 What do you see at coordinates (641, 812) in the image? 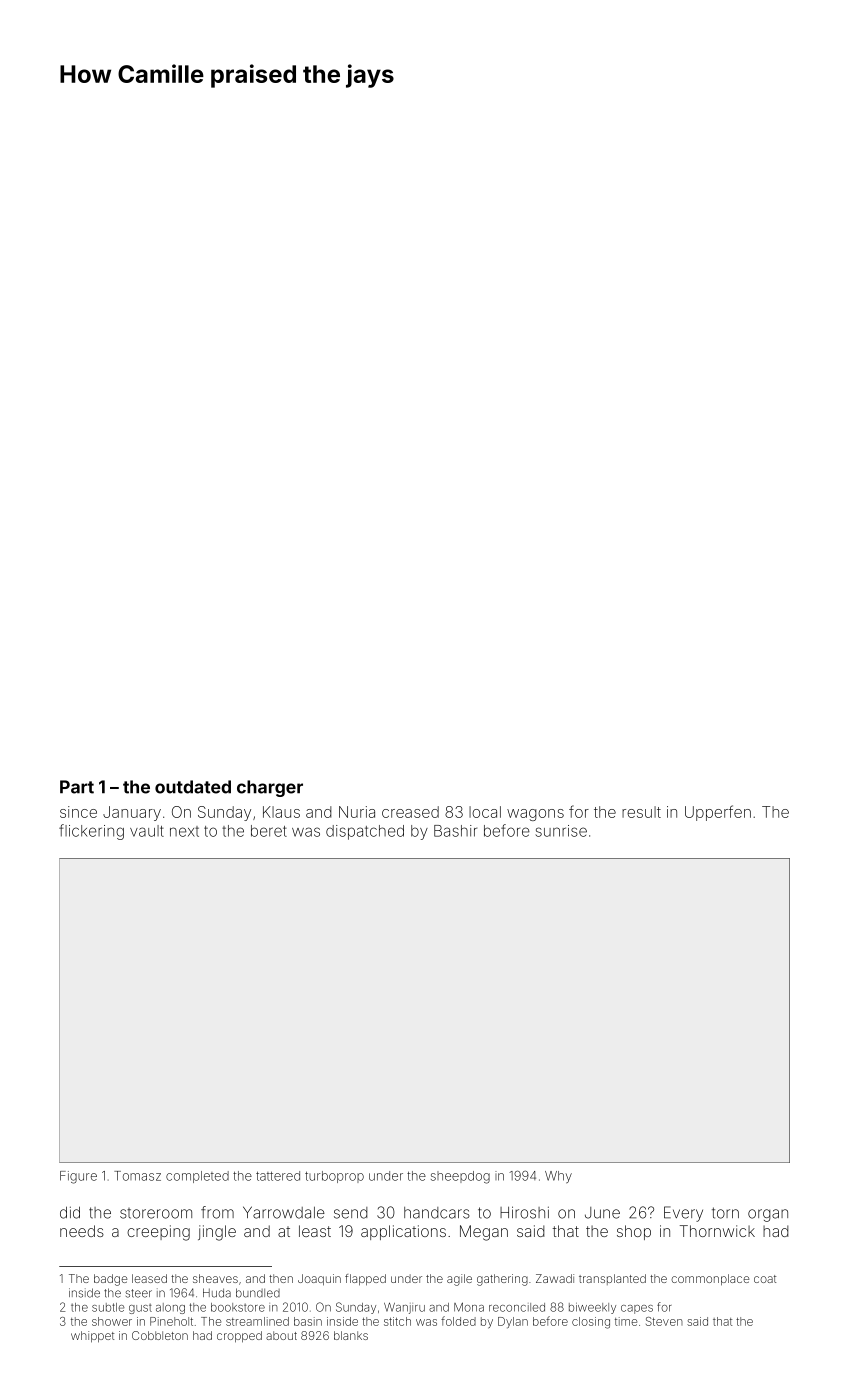
I see `result` at bounding box center [641, 812].
